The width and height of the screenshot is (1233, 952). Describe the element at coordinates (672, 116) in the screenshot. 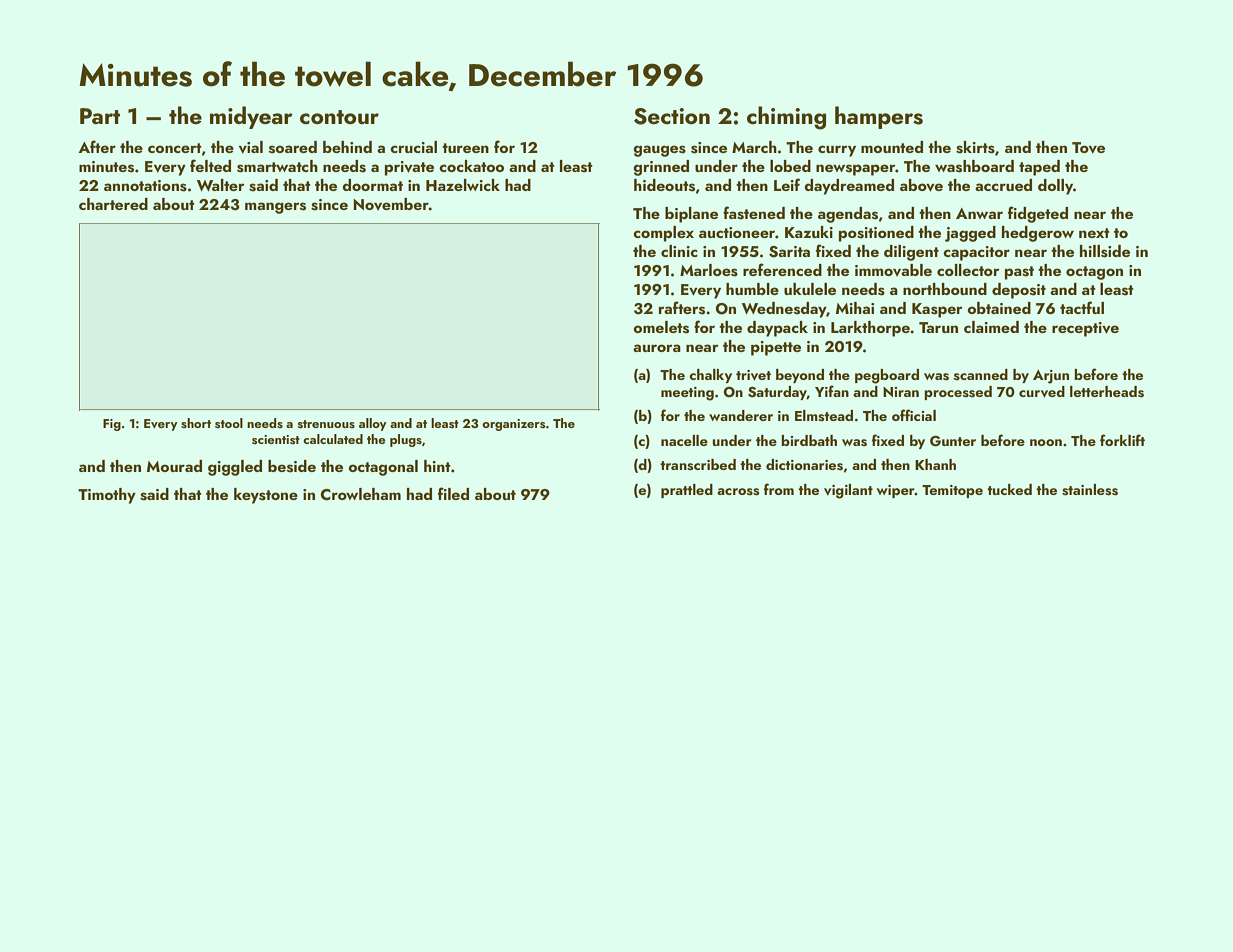

I see `Section` at that location.
